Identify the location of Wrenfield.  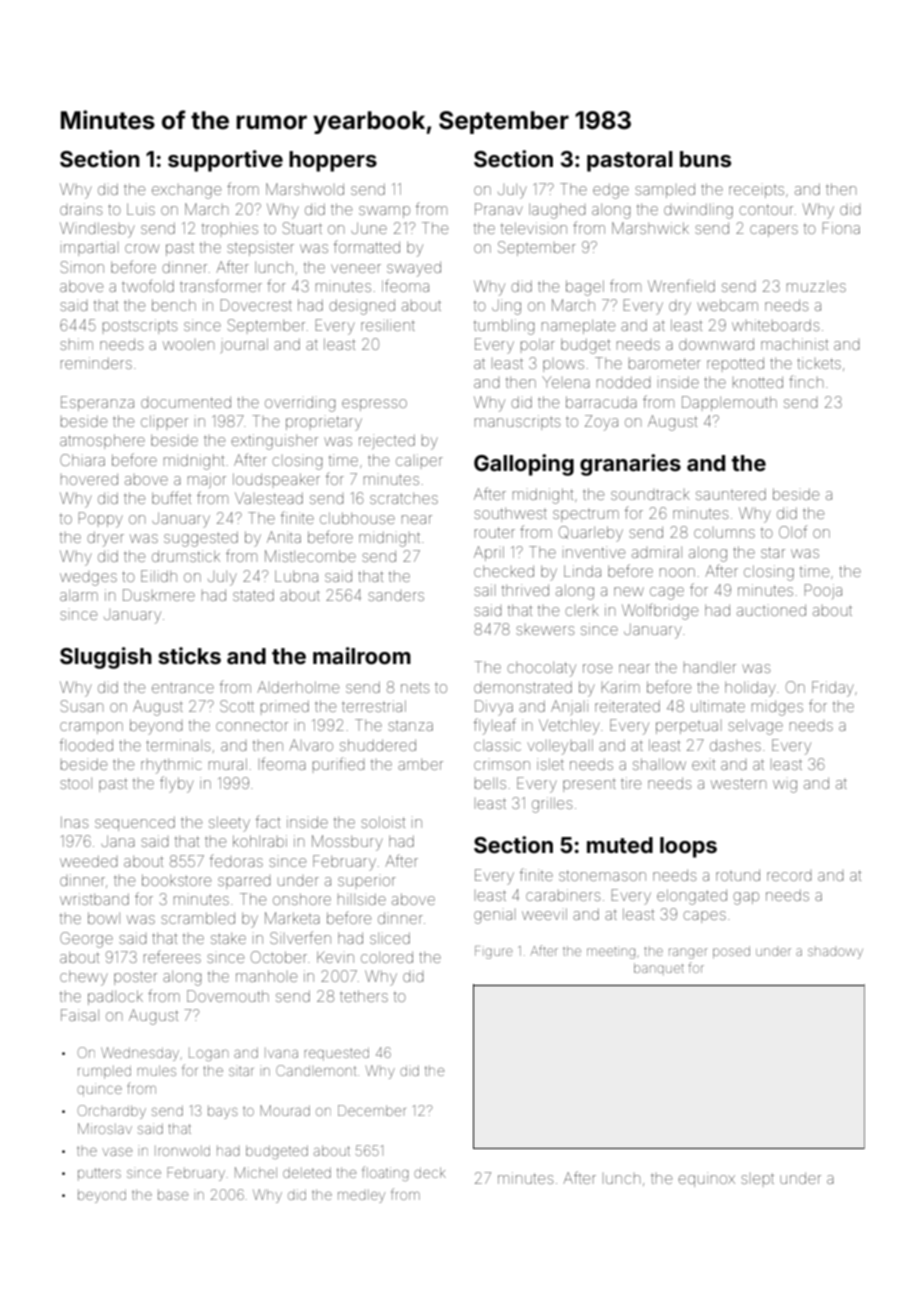
(681, 285).
